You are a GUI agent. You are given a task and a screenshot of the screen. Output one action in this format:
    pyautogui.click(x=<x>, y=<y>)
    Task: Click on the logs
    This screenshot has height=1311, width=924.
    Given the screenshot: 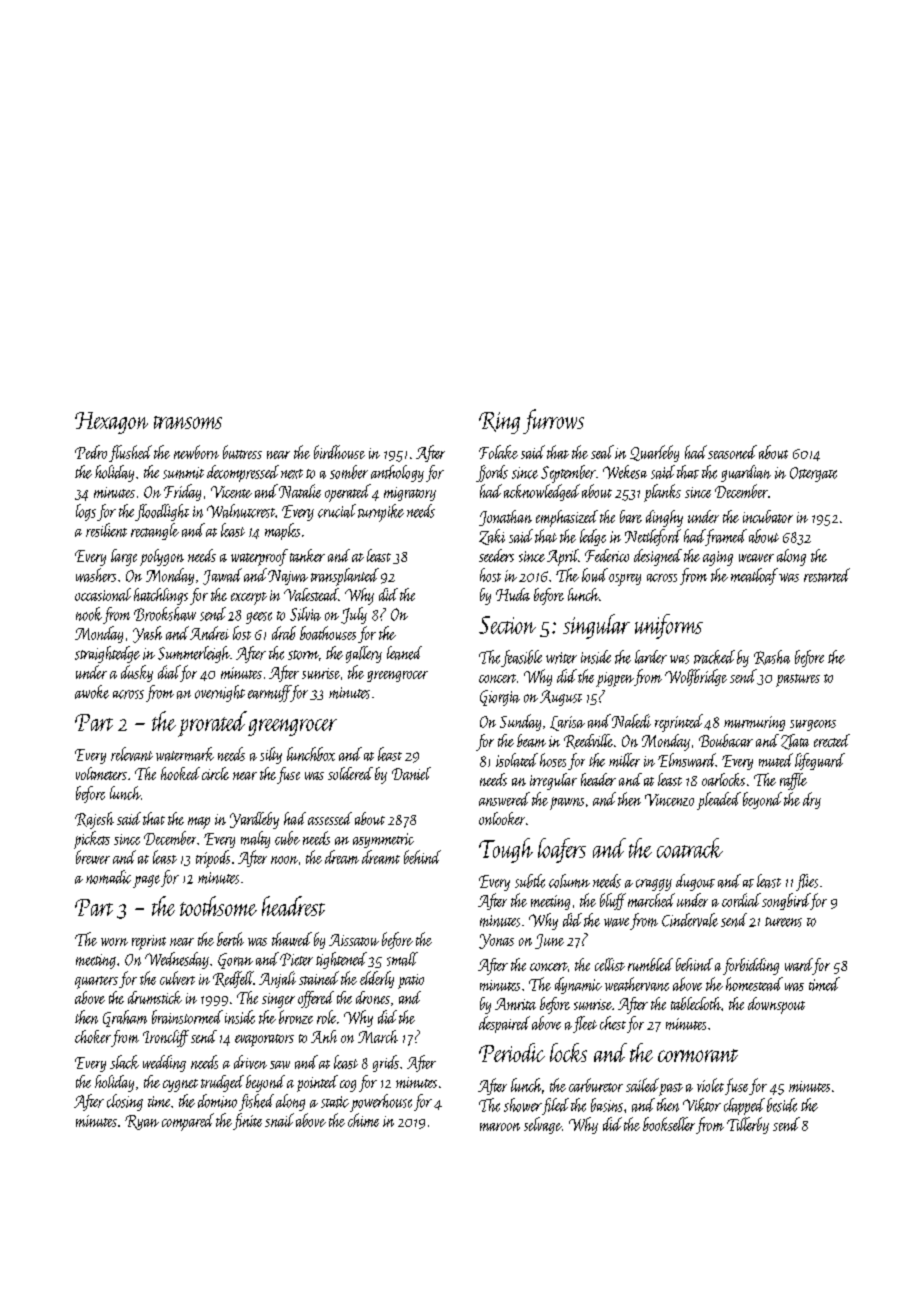 What is the action you would take?
    pyautogui.click(x=86, y=512)
